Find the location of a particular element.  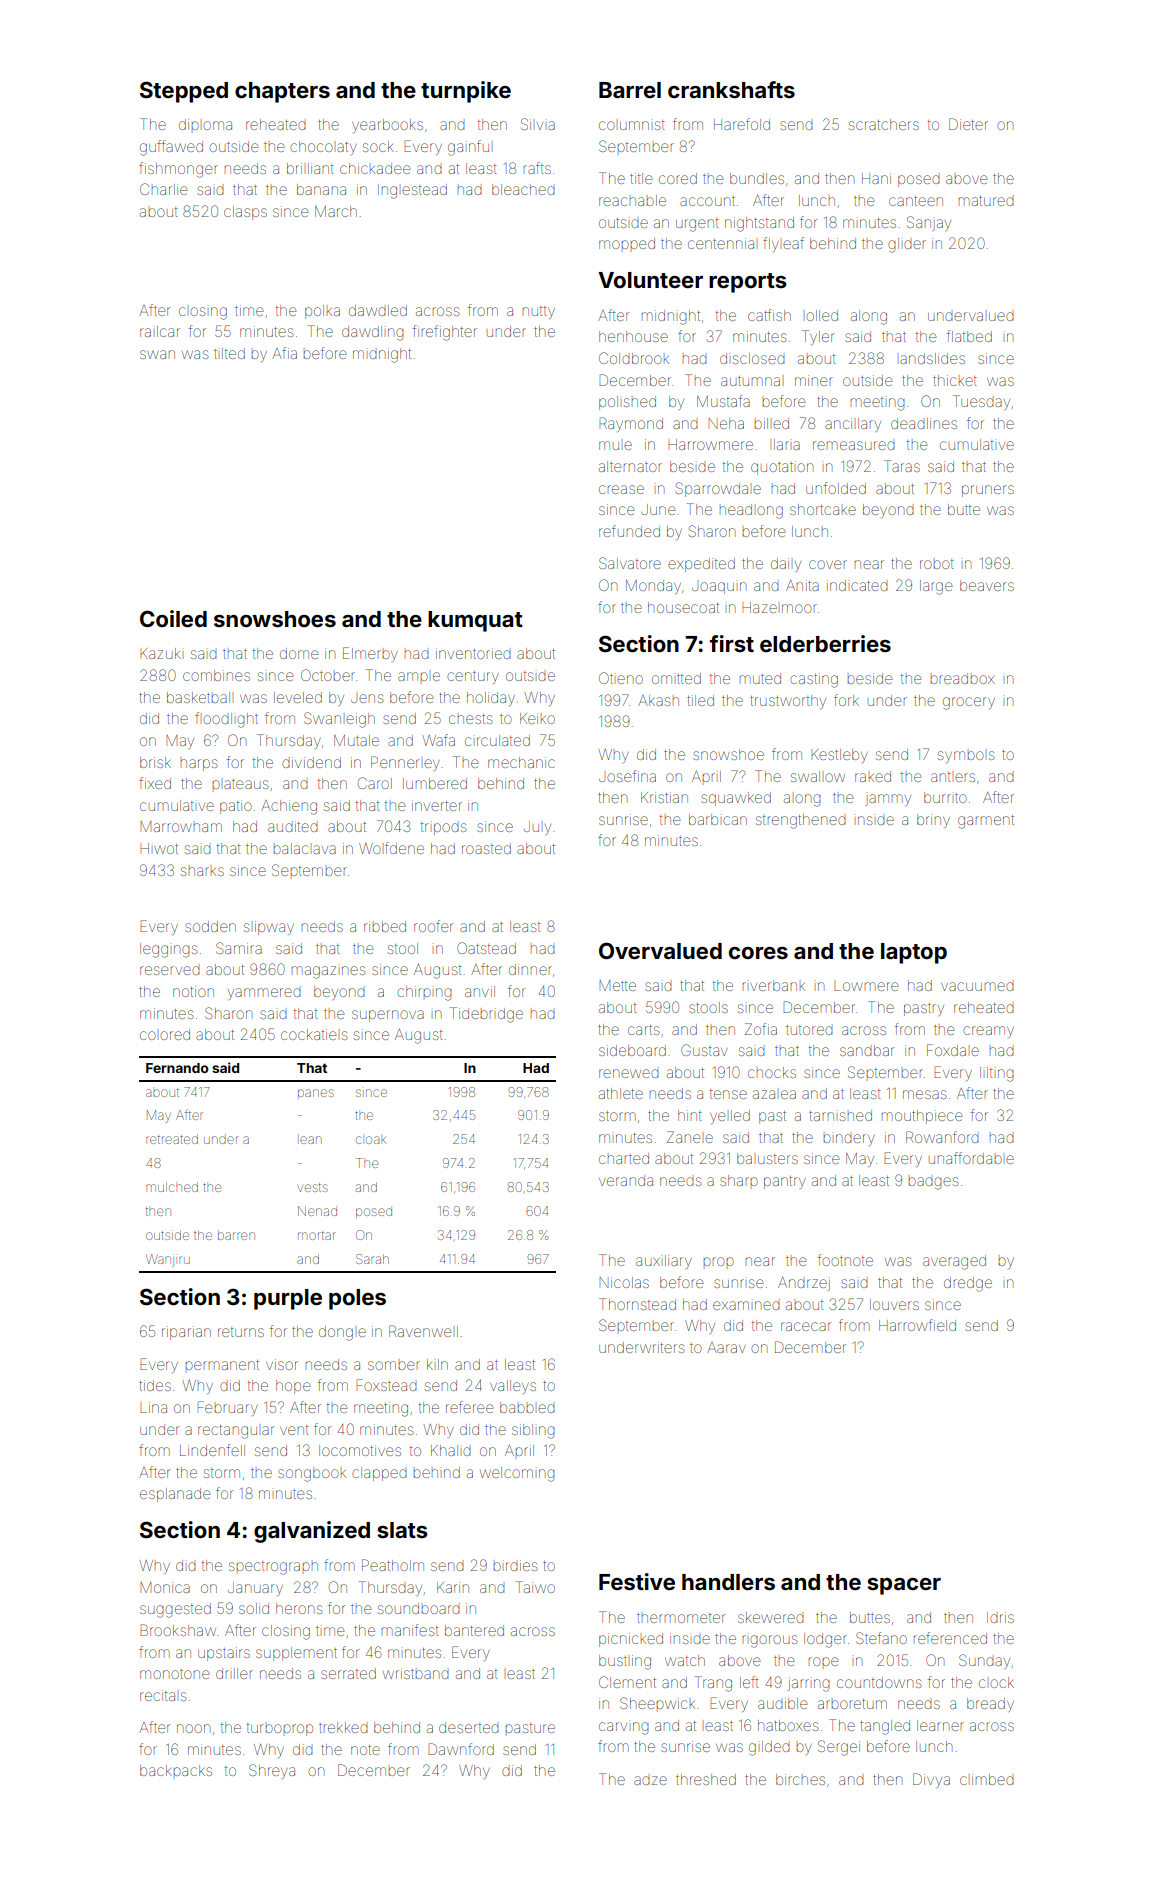

rafts is located at coordinates (537, 168).
